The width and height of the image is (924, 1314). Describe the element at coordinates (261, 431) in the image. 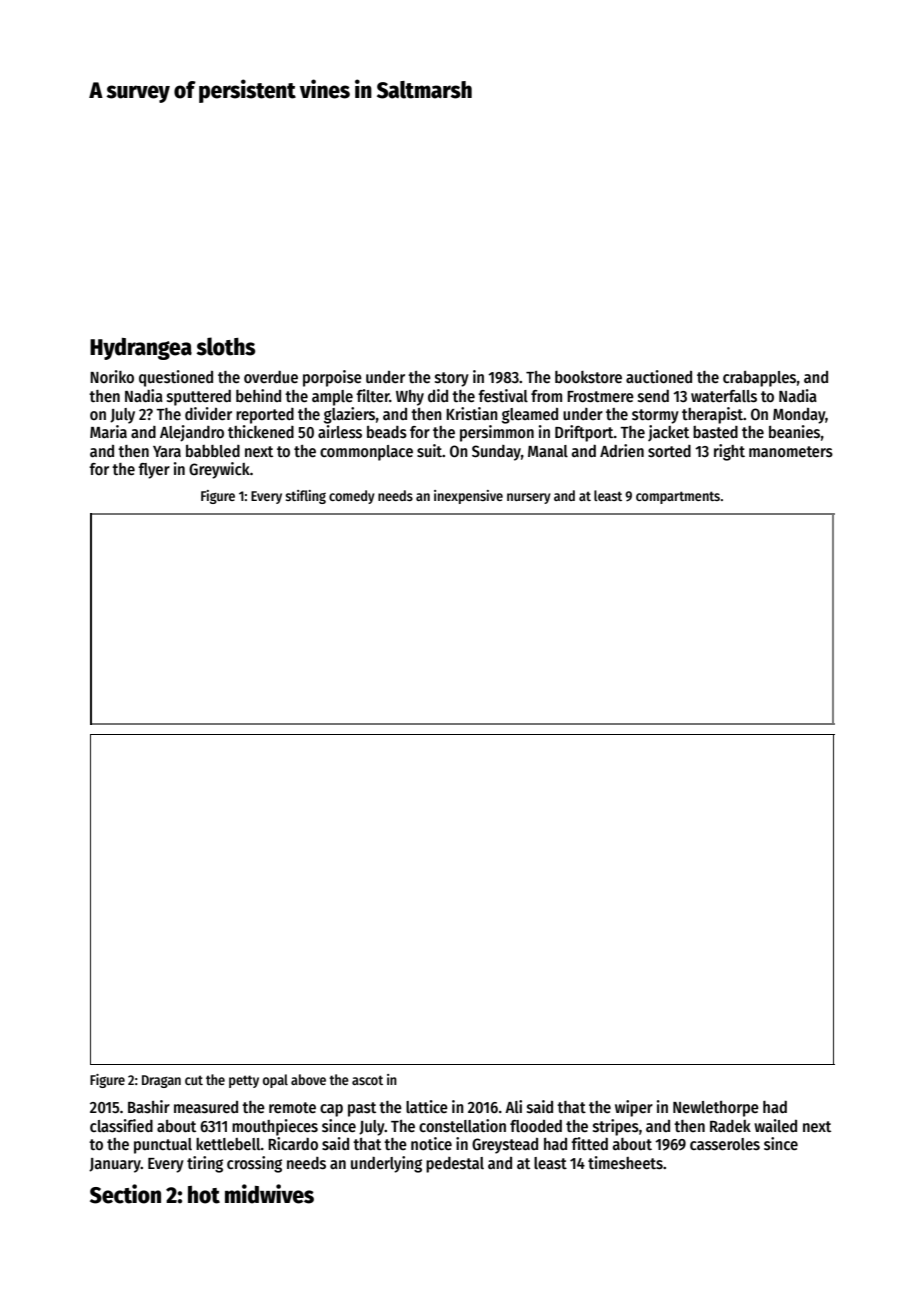

I see `thickened` at that location.
